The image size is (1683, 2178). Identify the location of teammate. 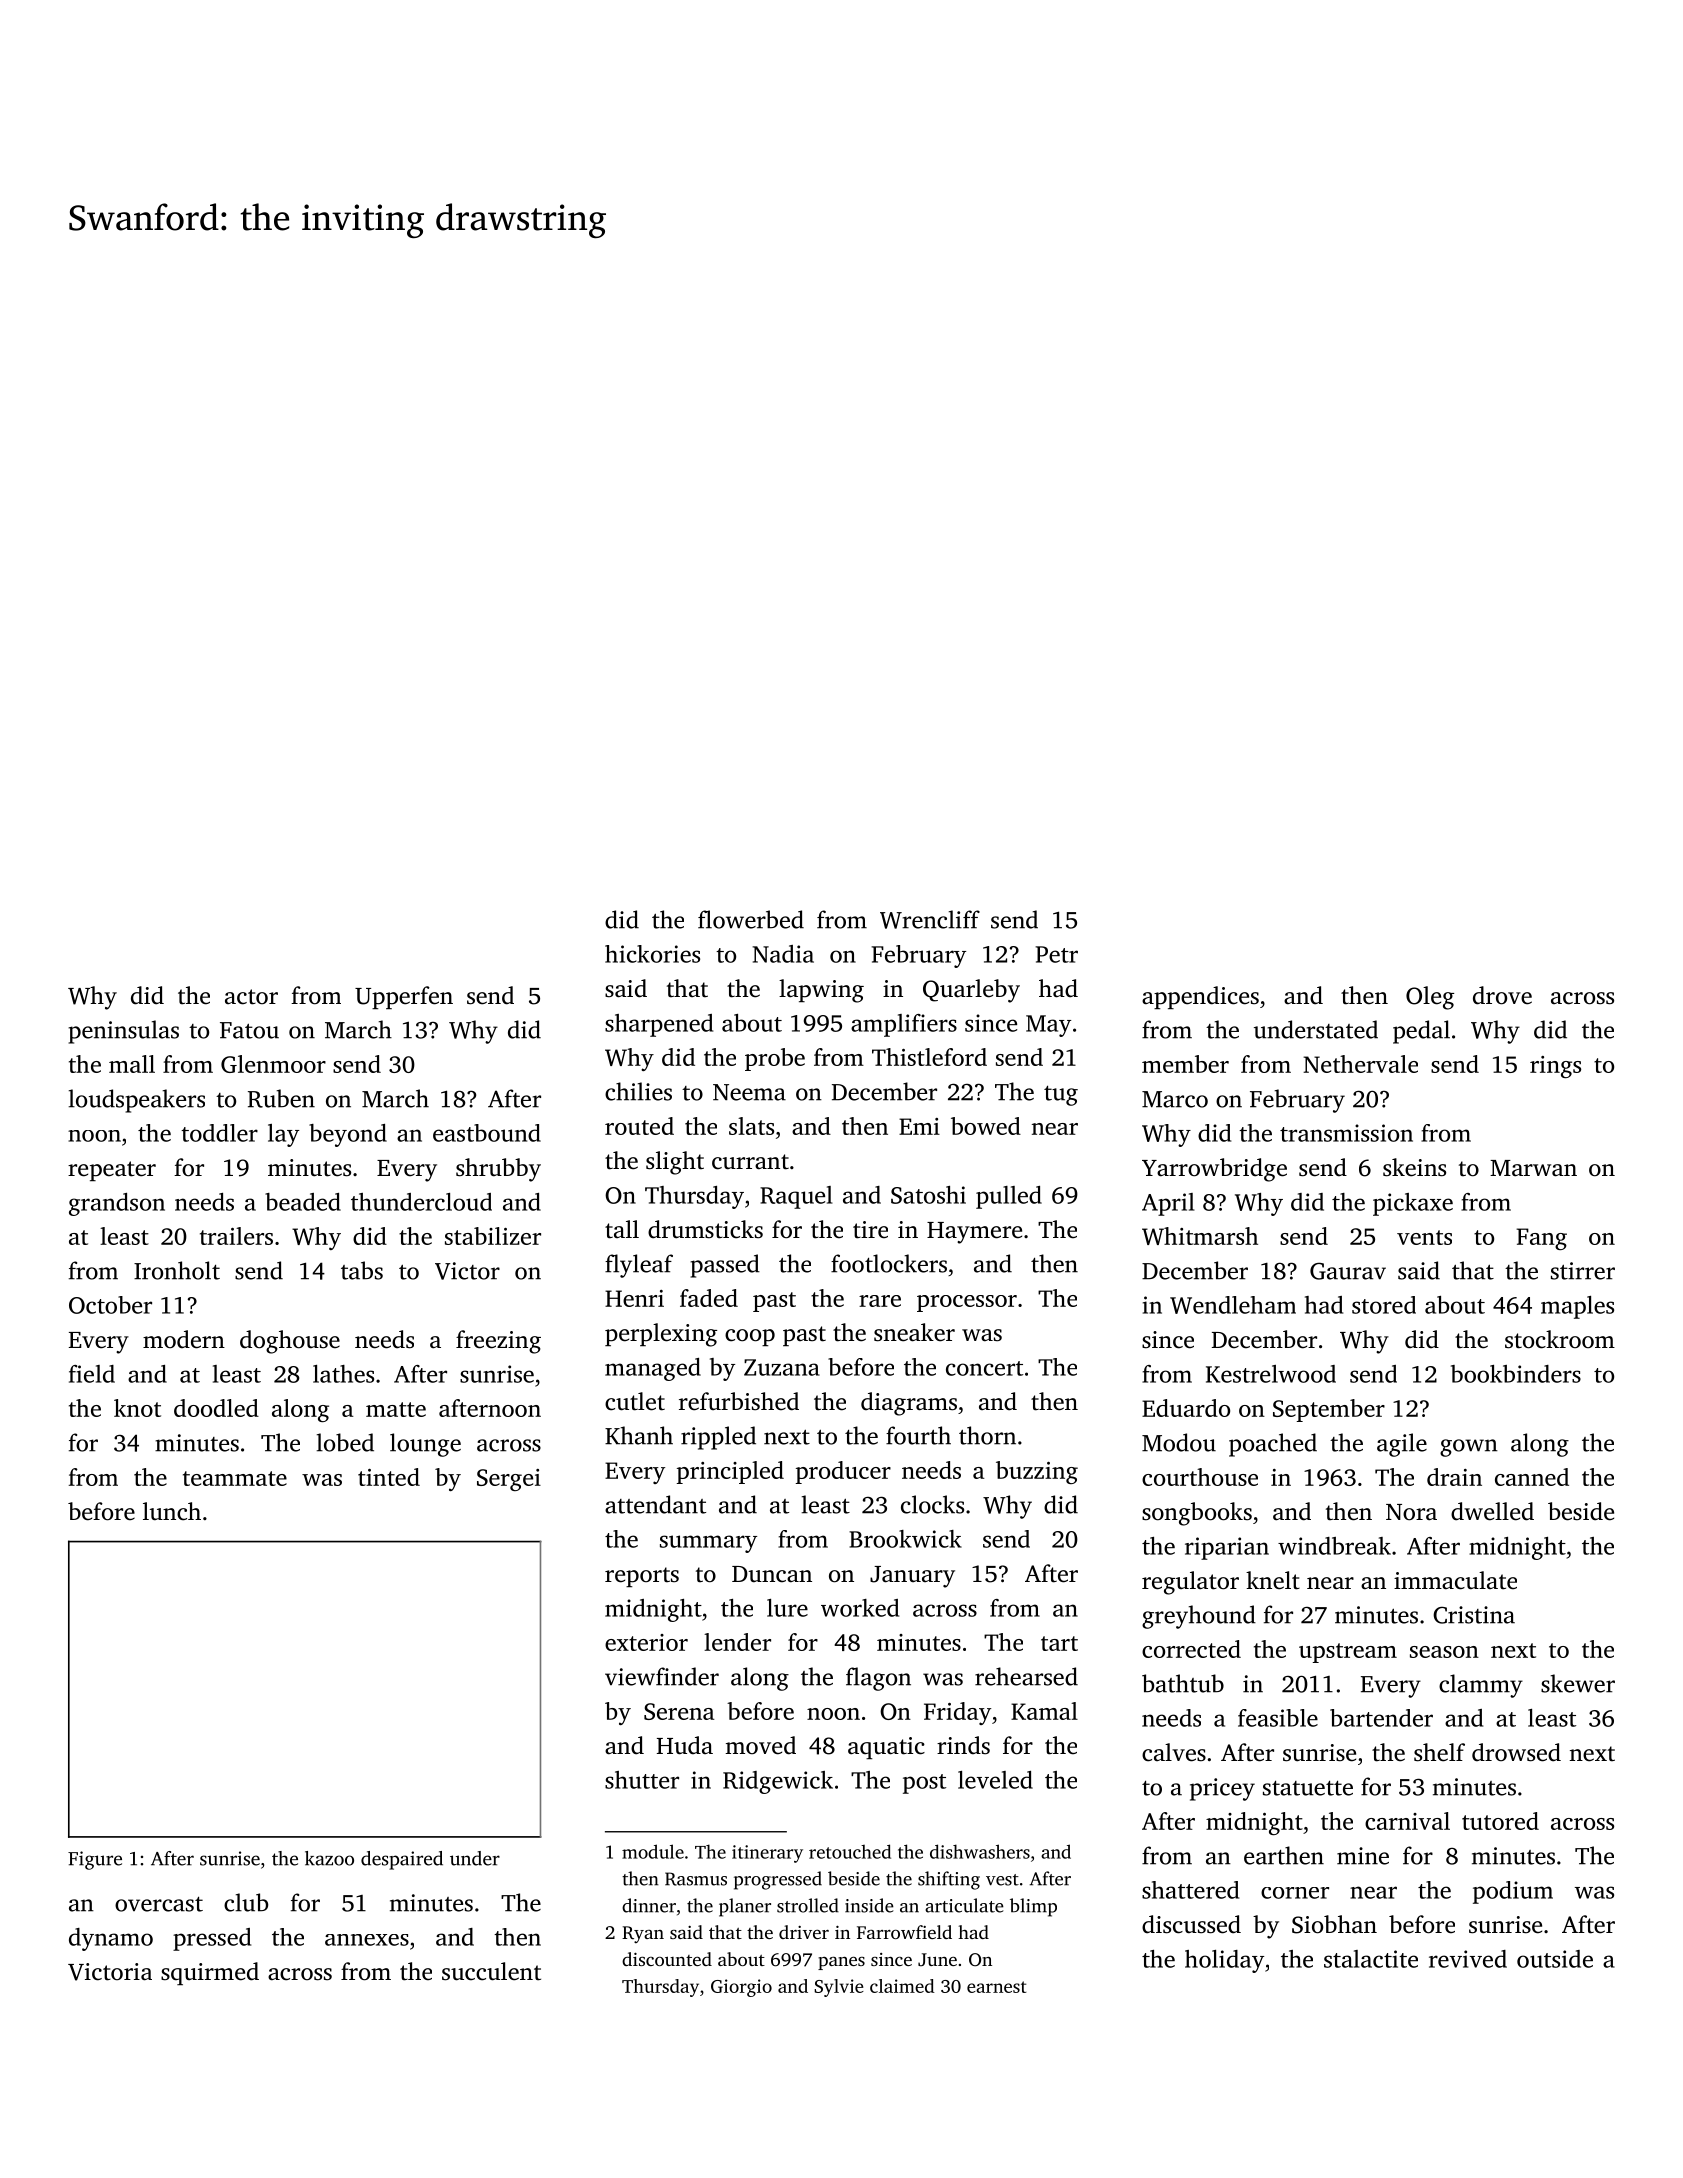
(235, 1478).
